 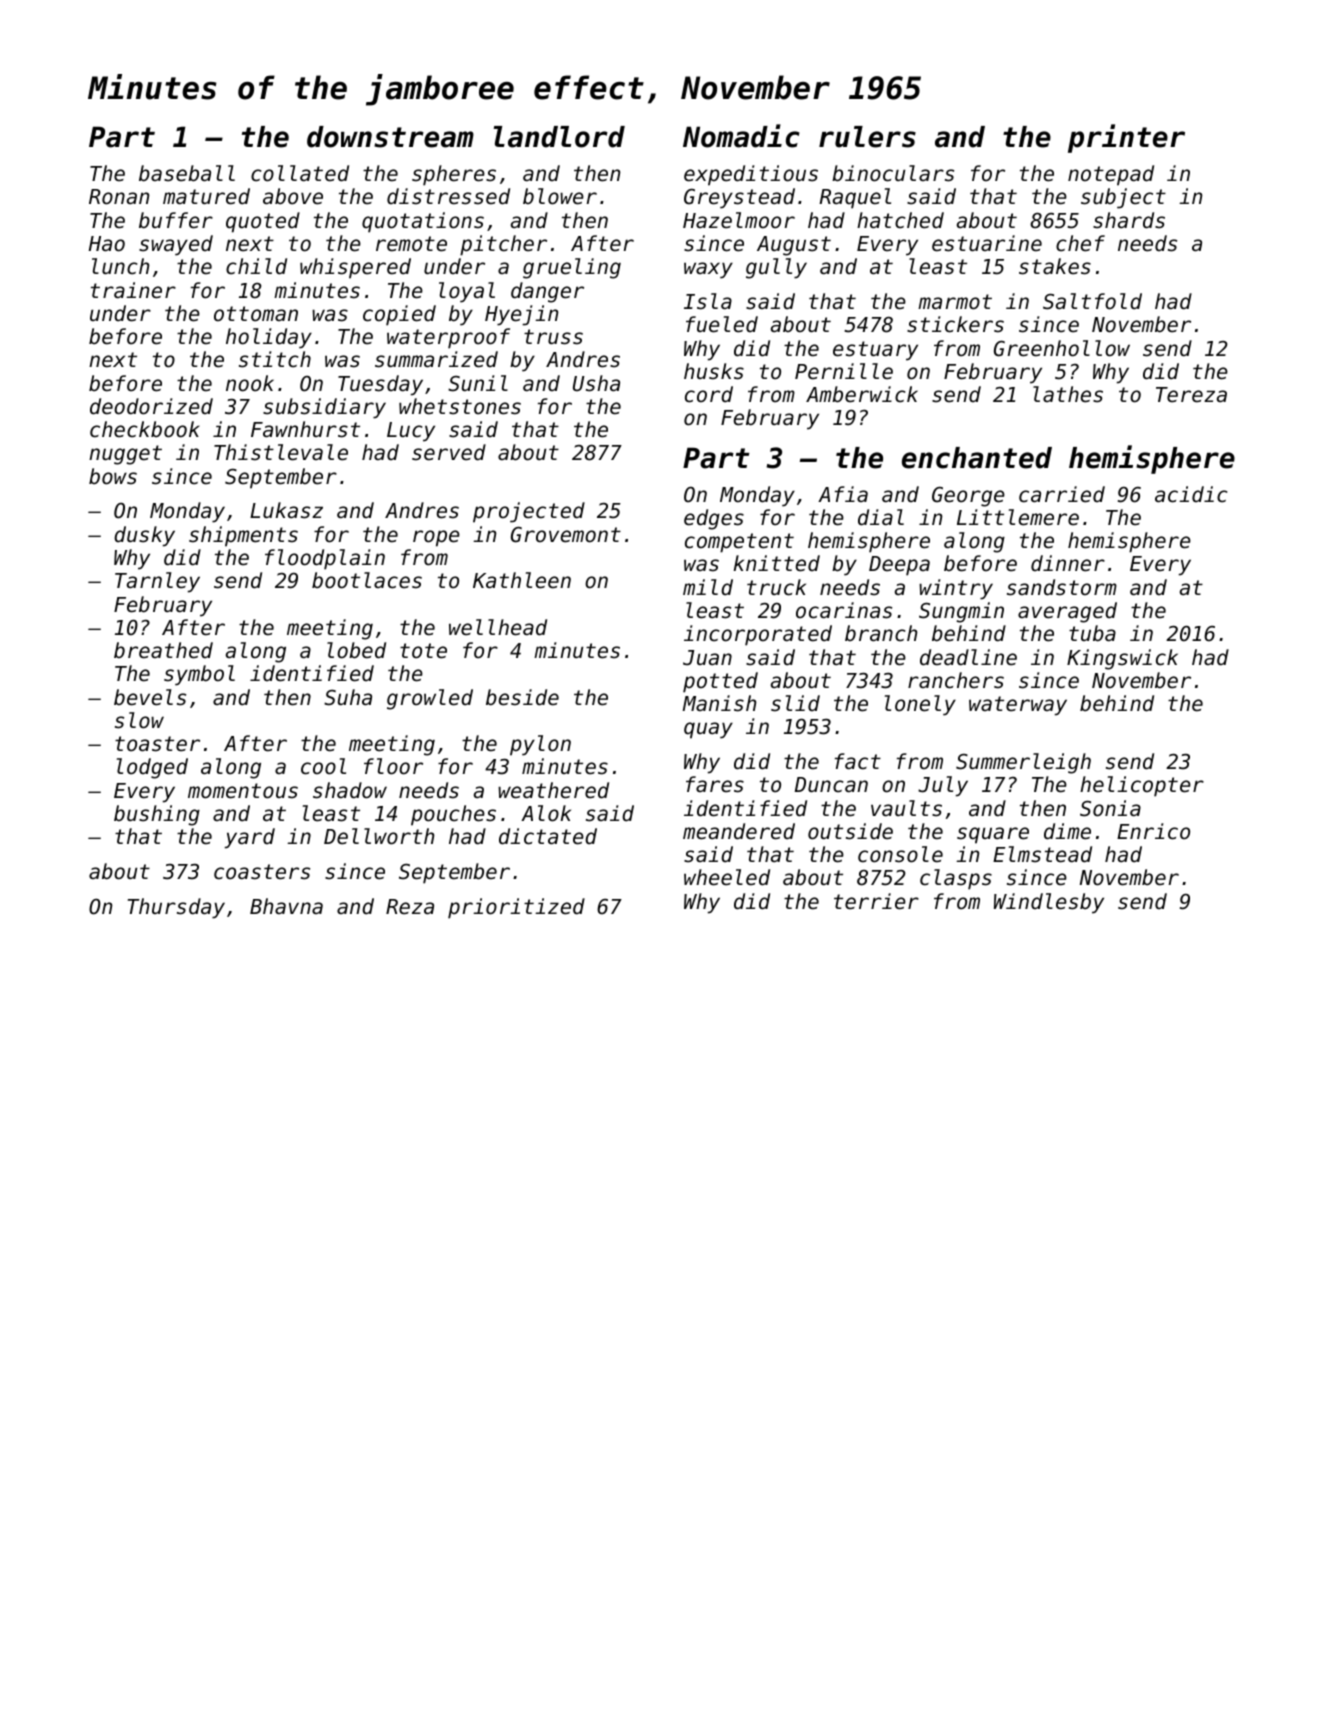 What do you see at coordinates (708, 587) in the screenshot?
I see `mild` at bounding box center [708, 587].
